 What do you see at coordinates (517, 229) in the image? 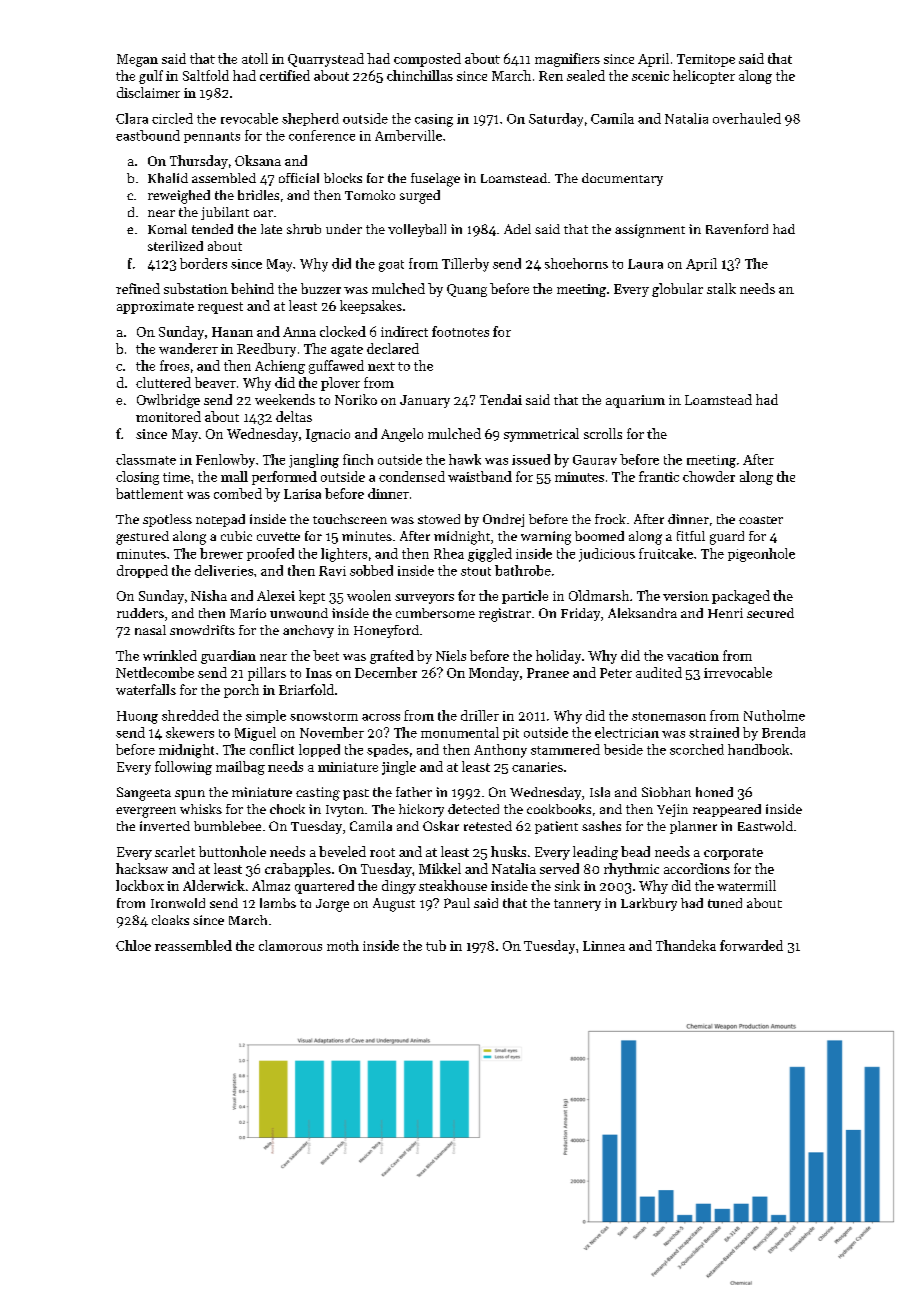
I see `Adel` at bounding box center [517, 229].
